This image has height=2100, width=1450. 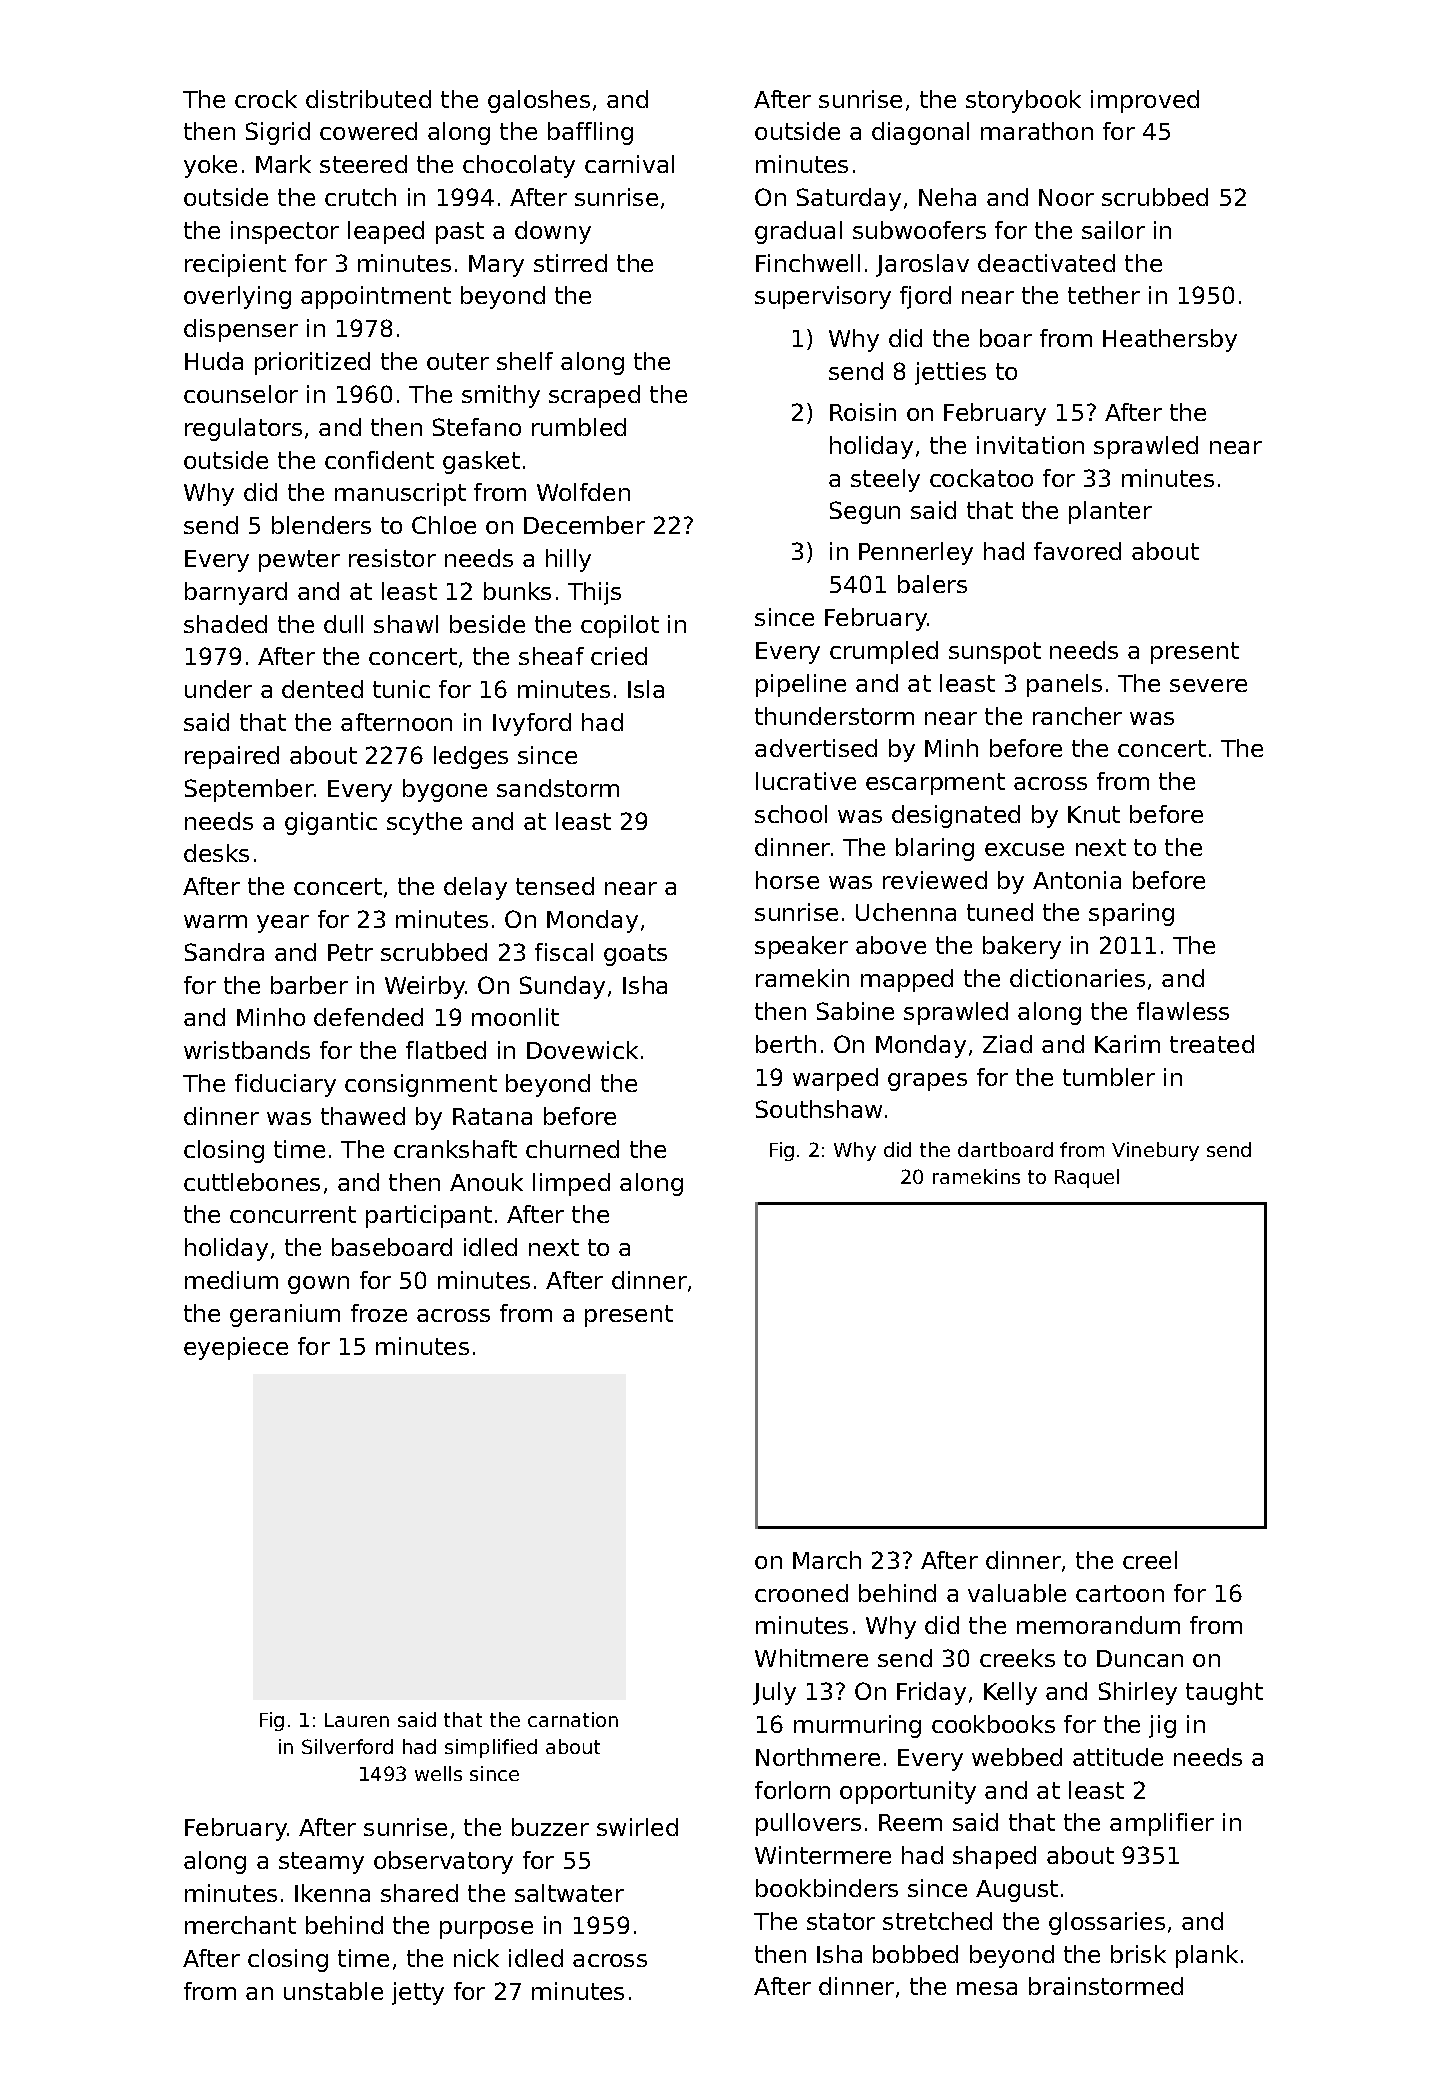 What do you see at coordinates (1145, 101) in the image?
I see `improved` at bounding box center [1145, 101].
